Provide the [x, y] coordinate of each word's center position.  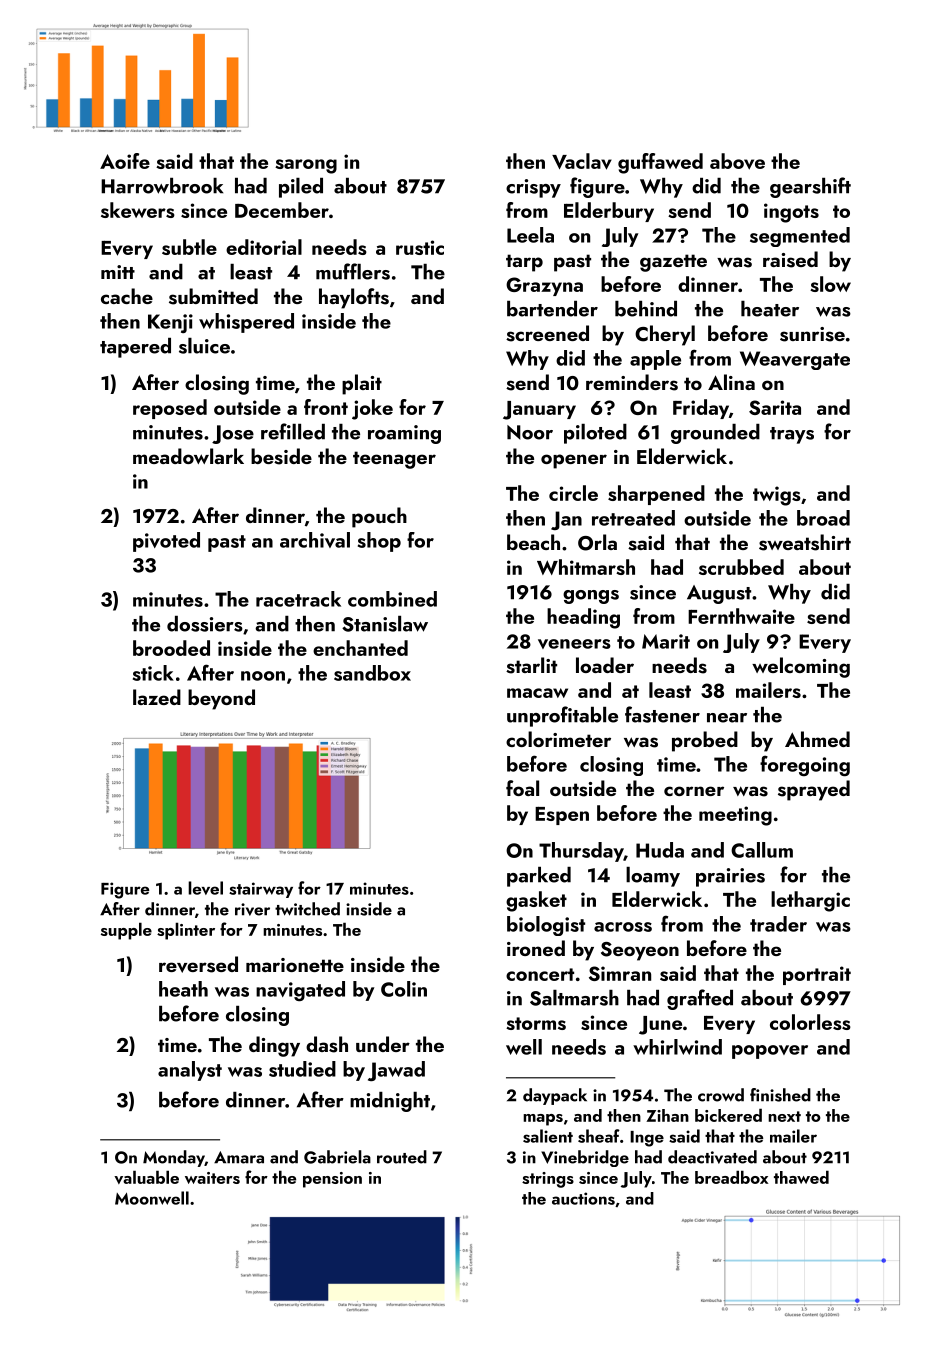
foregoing [805, 765]
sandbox [372, 673]
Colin [404, 989]
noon [263, 676]
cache [127, 296]
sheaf [599, 1136]
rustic [420, 247]
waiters [212, 1178]
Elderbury [609, 212]
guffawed [660, 163]
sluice [204, 346]
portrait [817, 975]
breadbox [731, 1177]
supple [126, 931]
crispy [533, 188]
